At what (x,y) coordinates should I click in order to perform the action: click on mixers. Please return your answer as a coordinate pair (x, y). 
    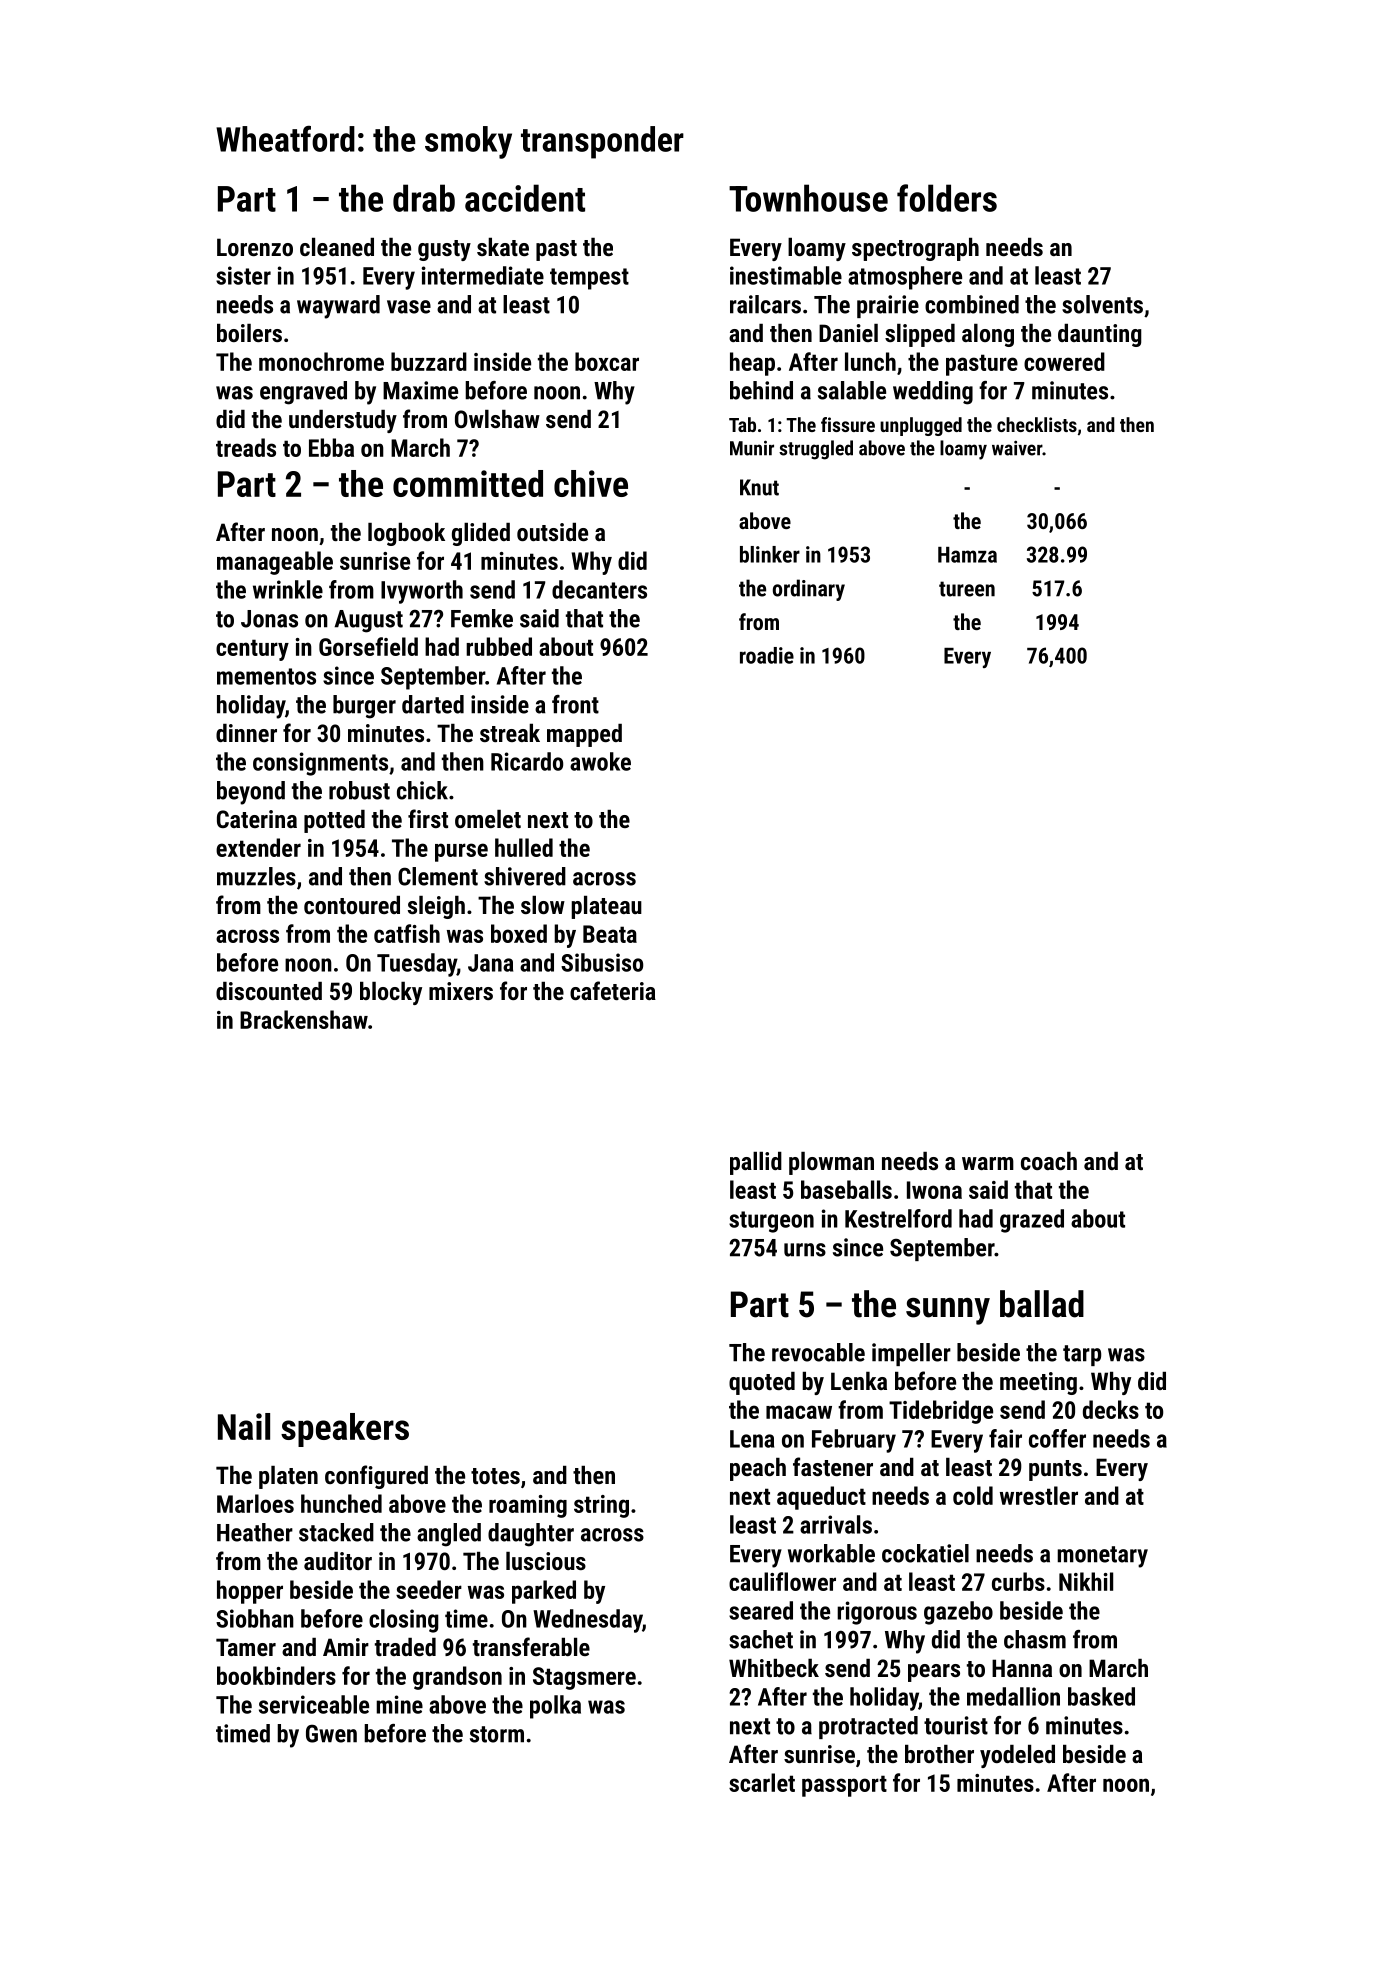
    Looking at the image, I should click on (461, 991).
